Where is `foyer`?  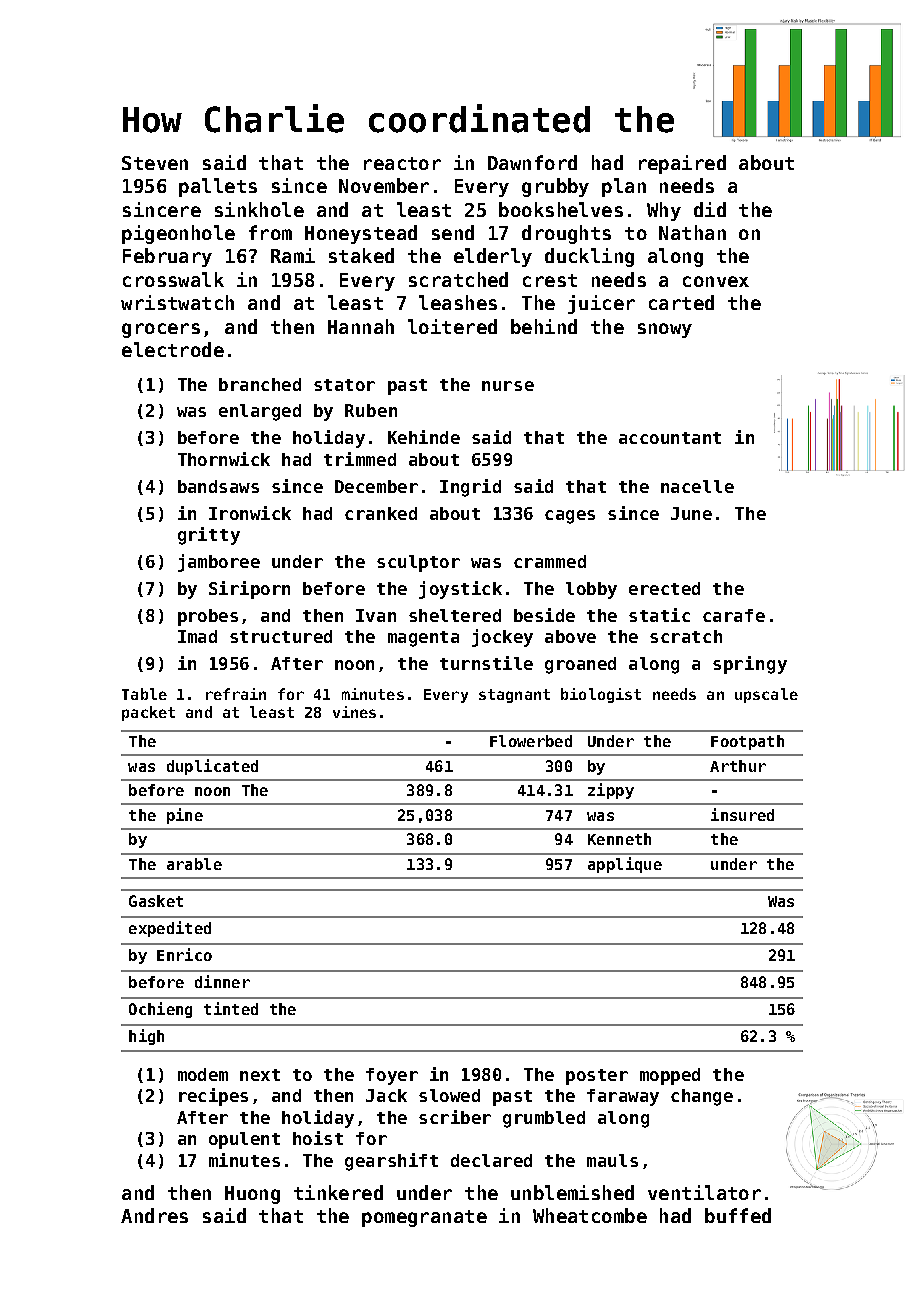 foyer is located at coordinates (392, 1076).
